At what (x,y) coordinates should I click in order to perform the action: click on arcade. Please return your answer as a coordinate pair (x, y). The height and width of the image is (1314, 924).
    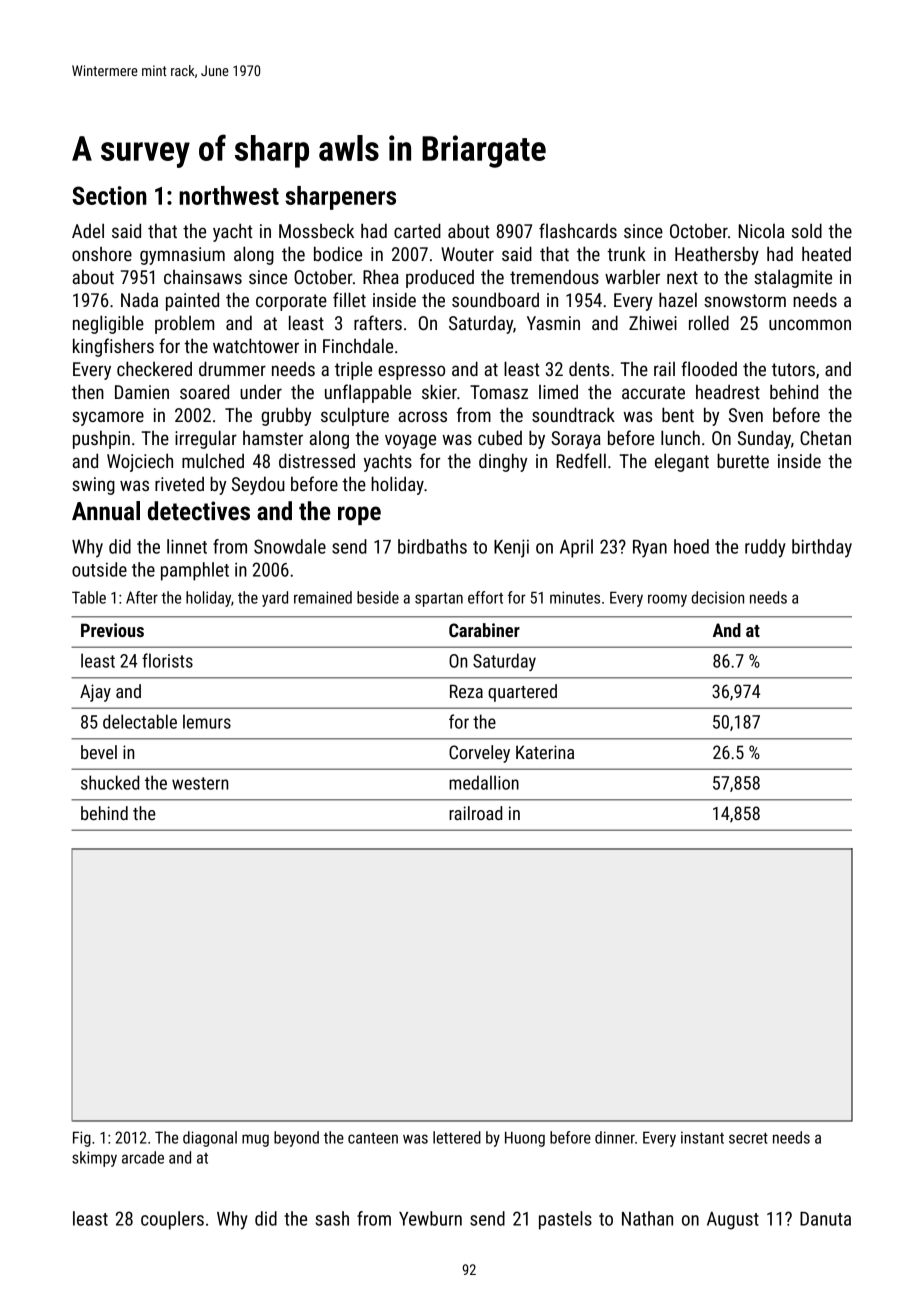
    Looking at the image, I should click on (143, 1157).
